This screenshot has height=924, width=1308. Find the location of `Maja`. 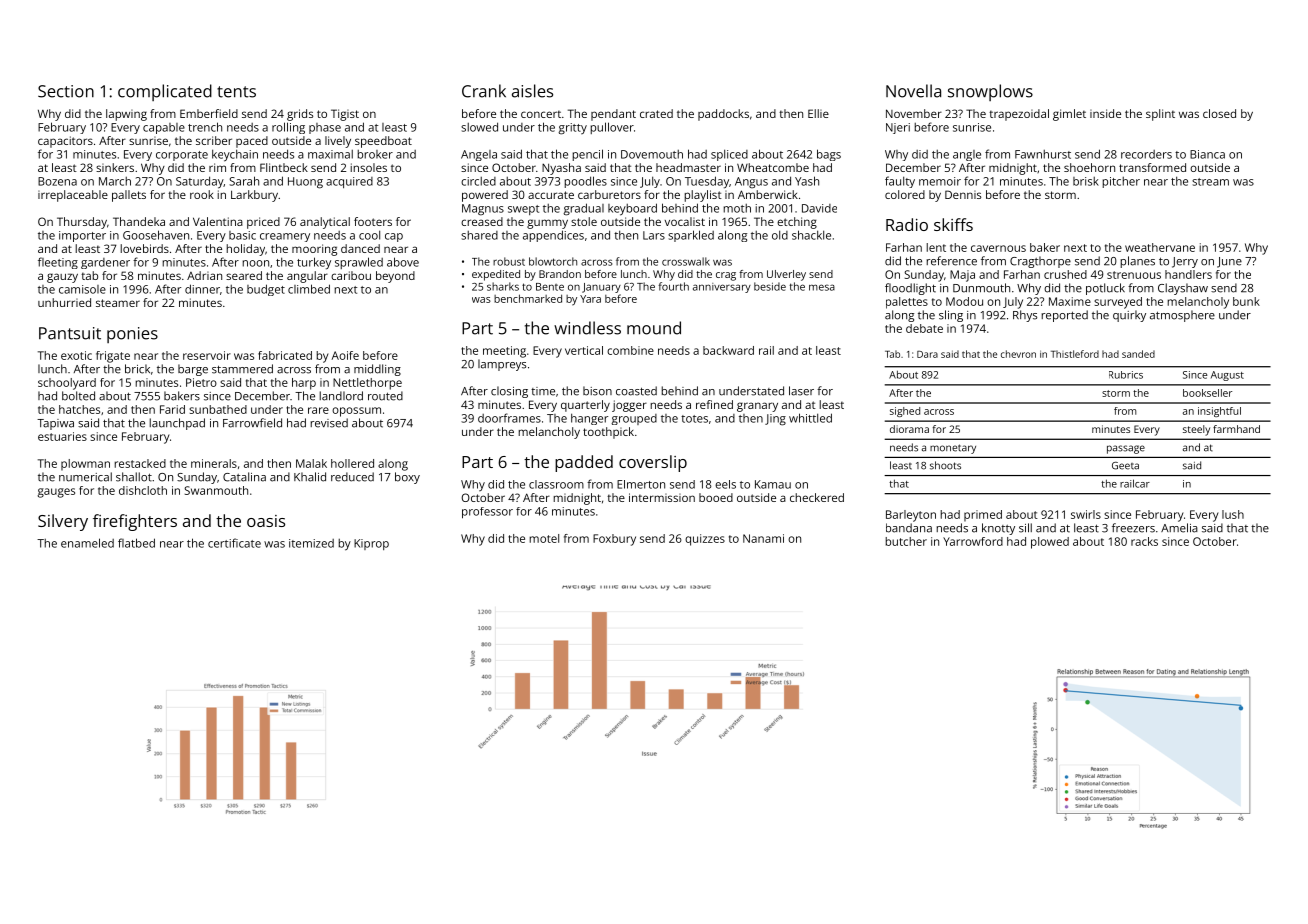

Maja is located at coordinates (962, 276).
